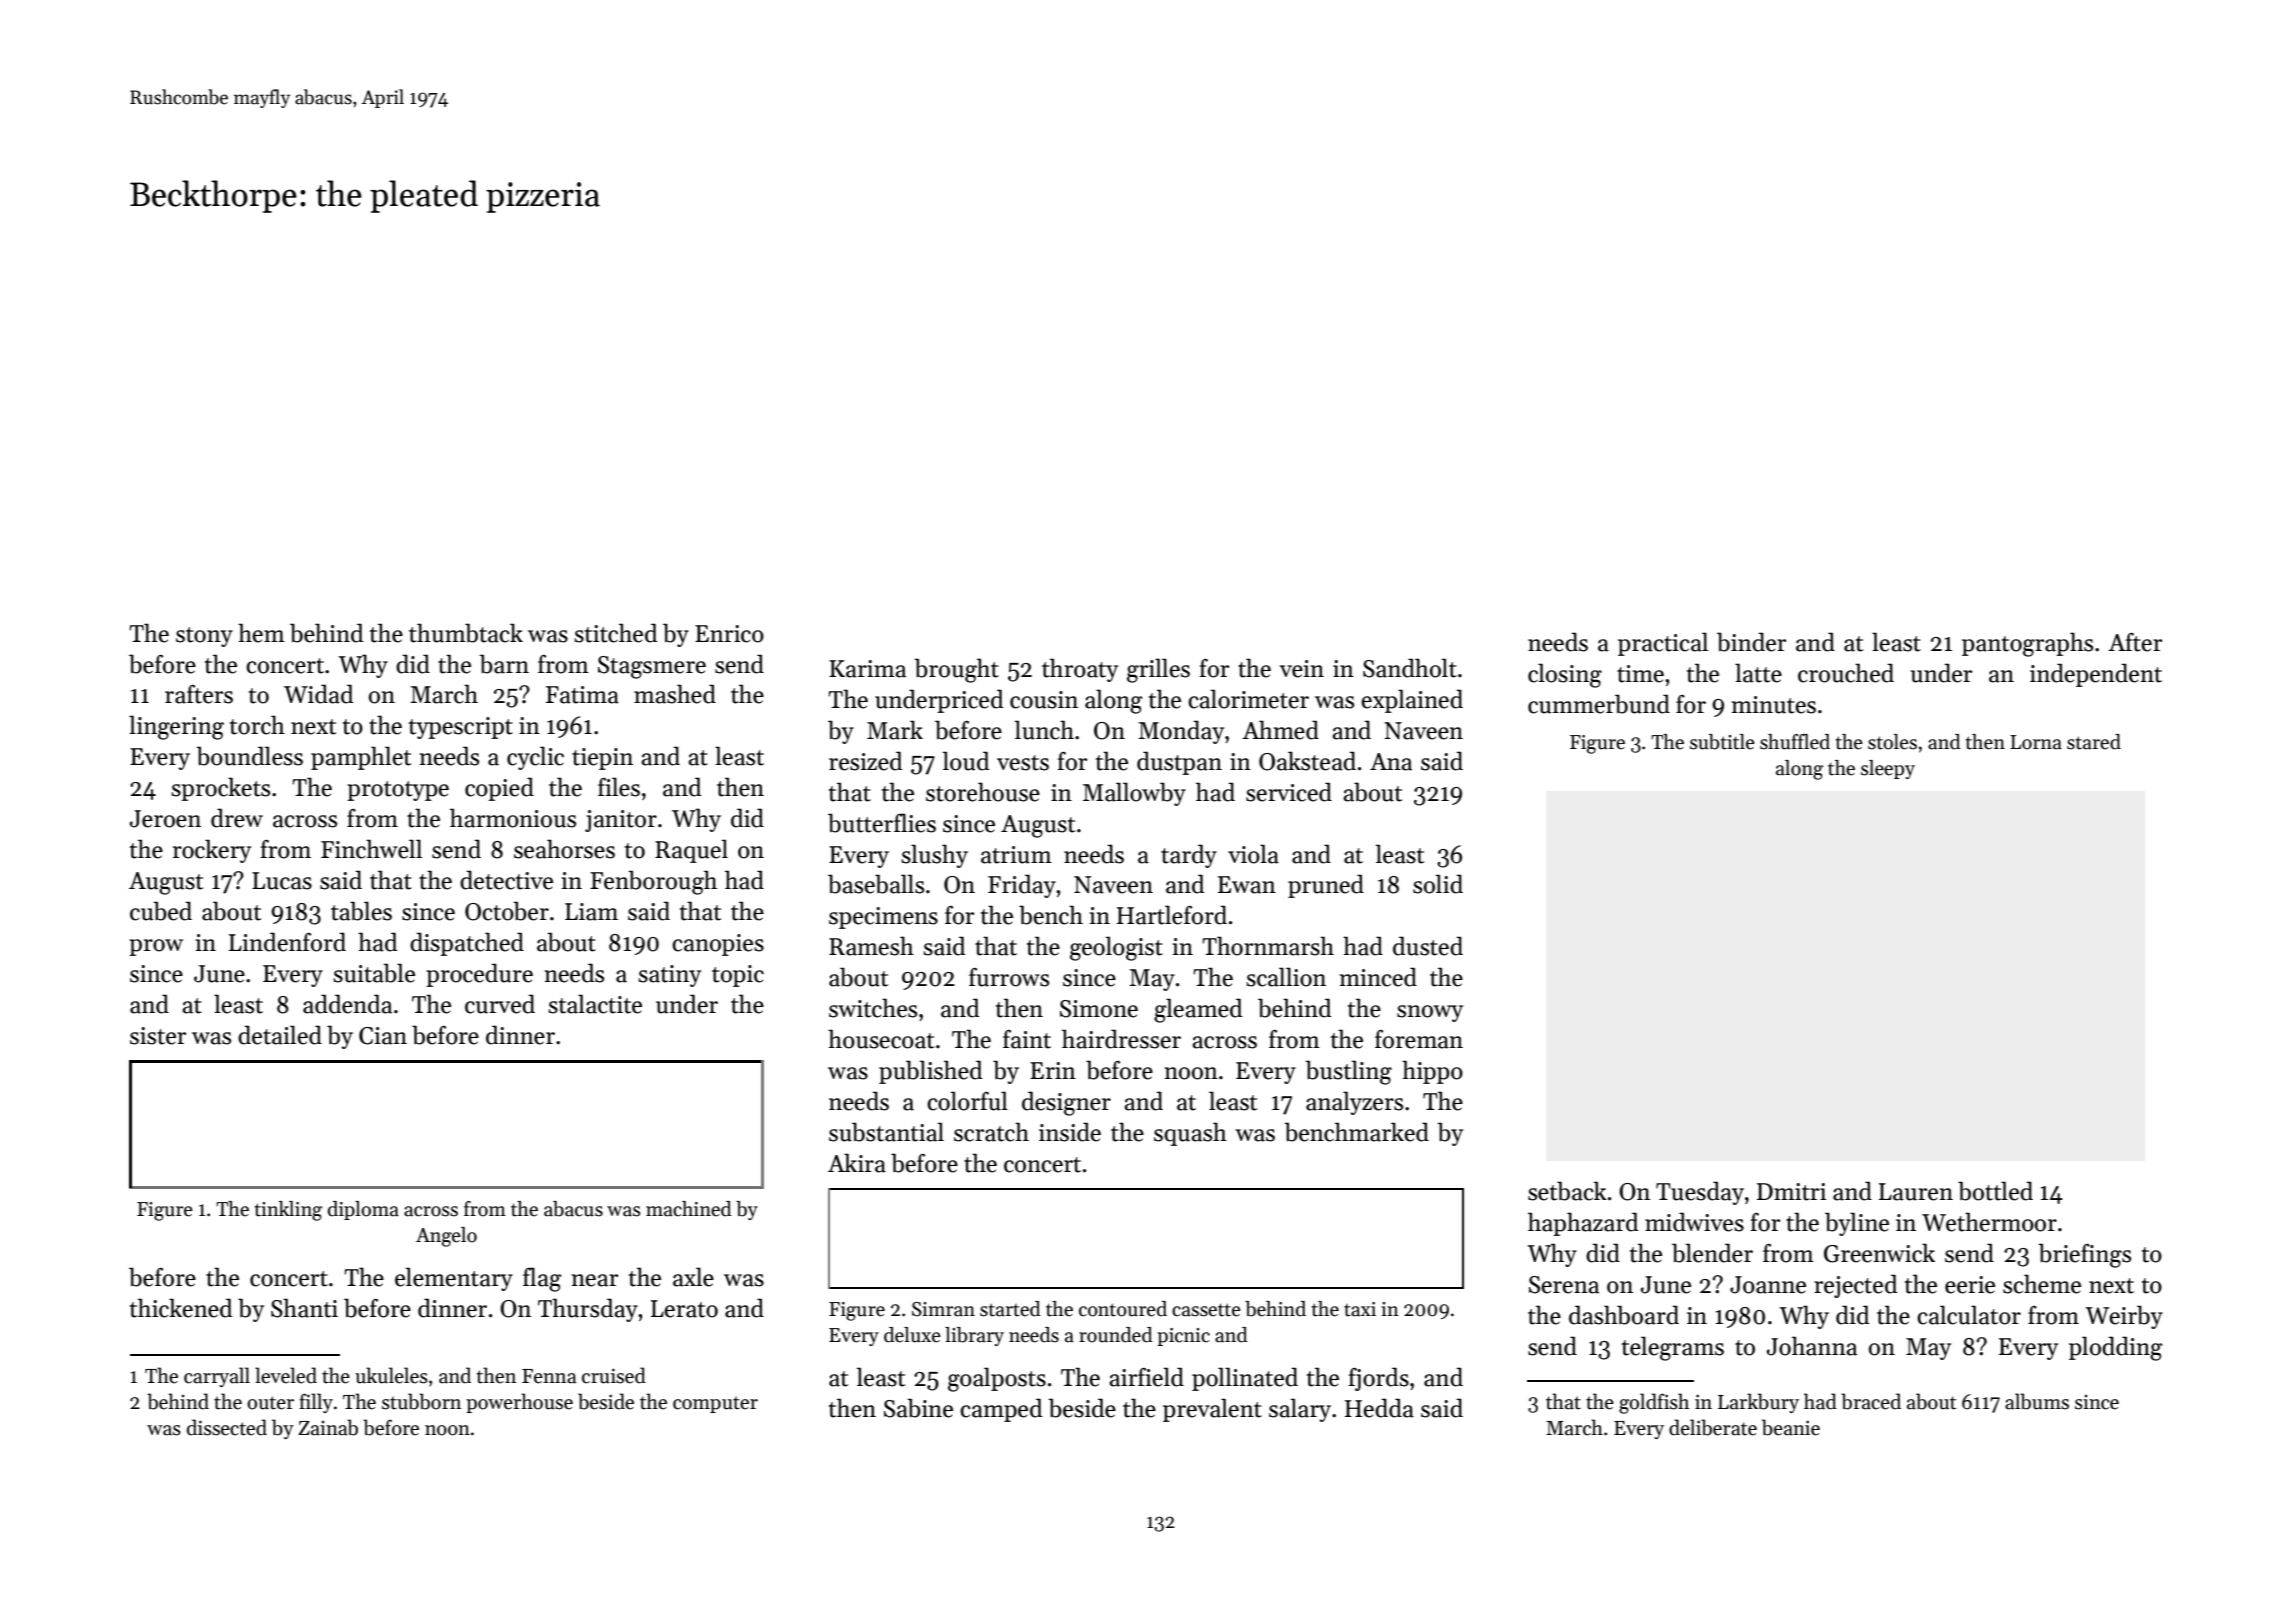 The height and width of the document is (1620, 2292). I want to click on stalactite, so click(595, 1004).
